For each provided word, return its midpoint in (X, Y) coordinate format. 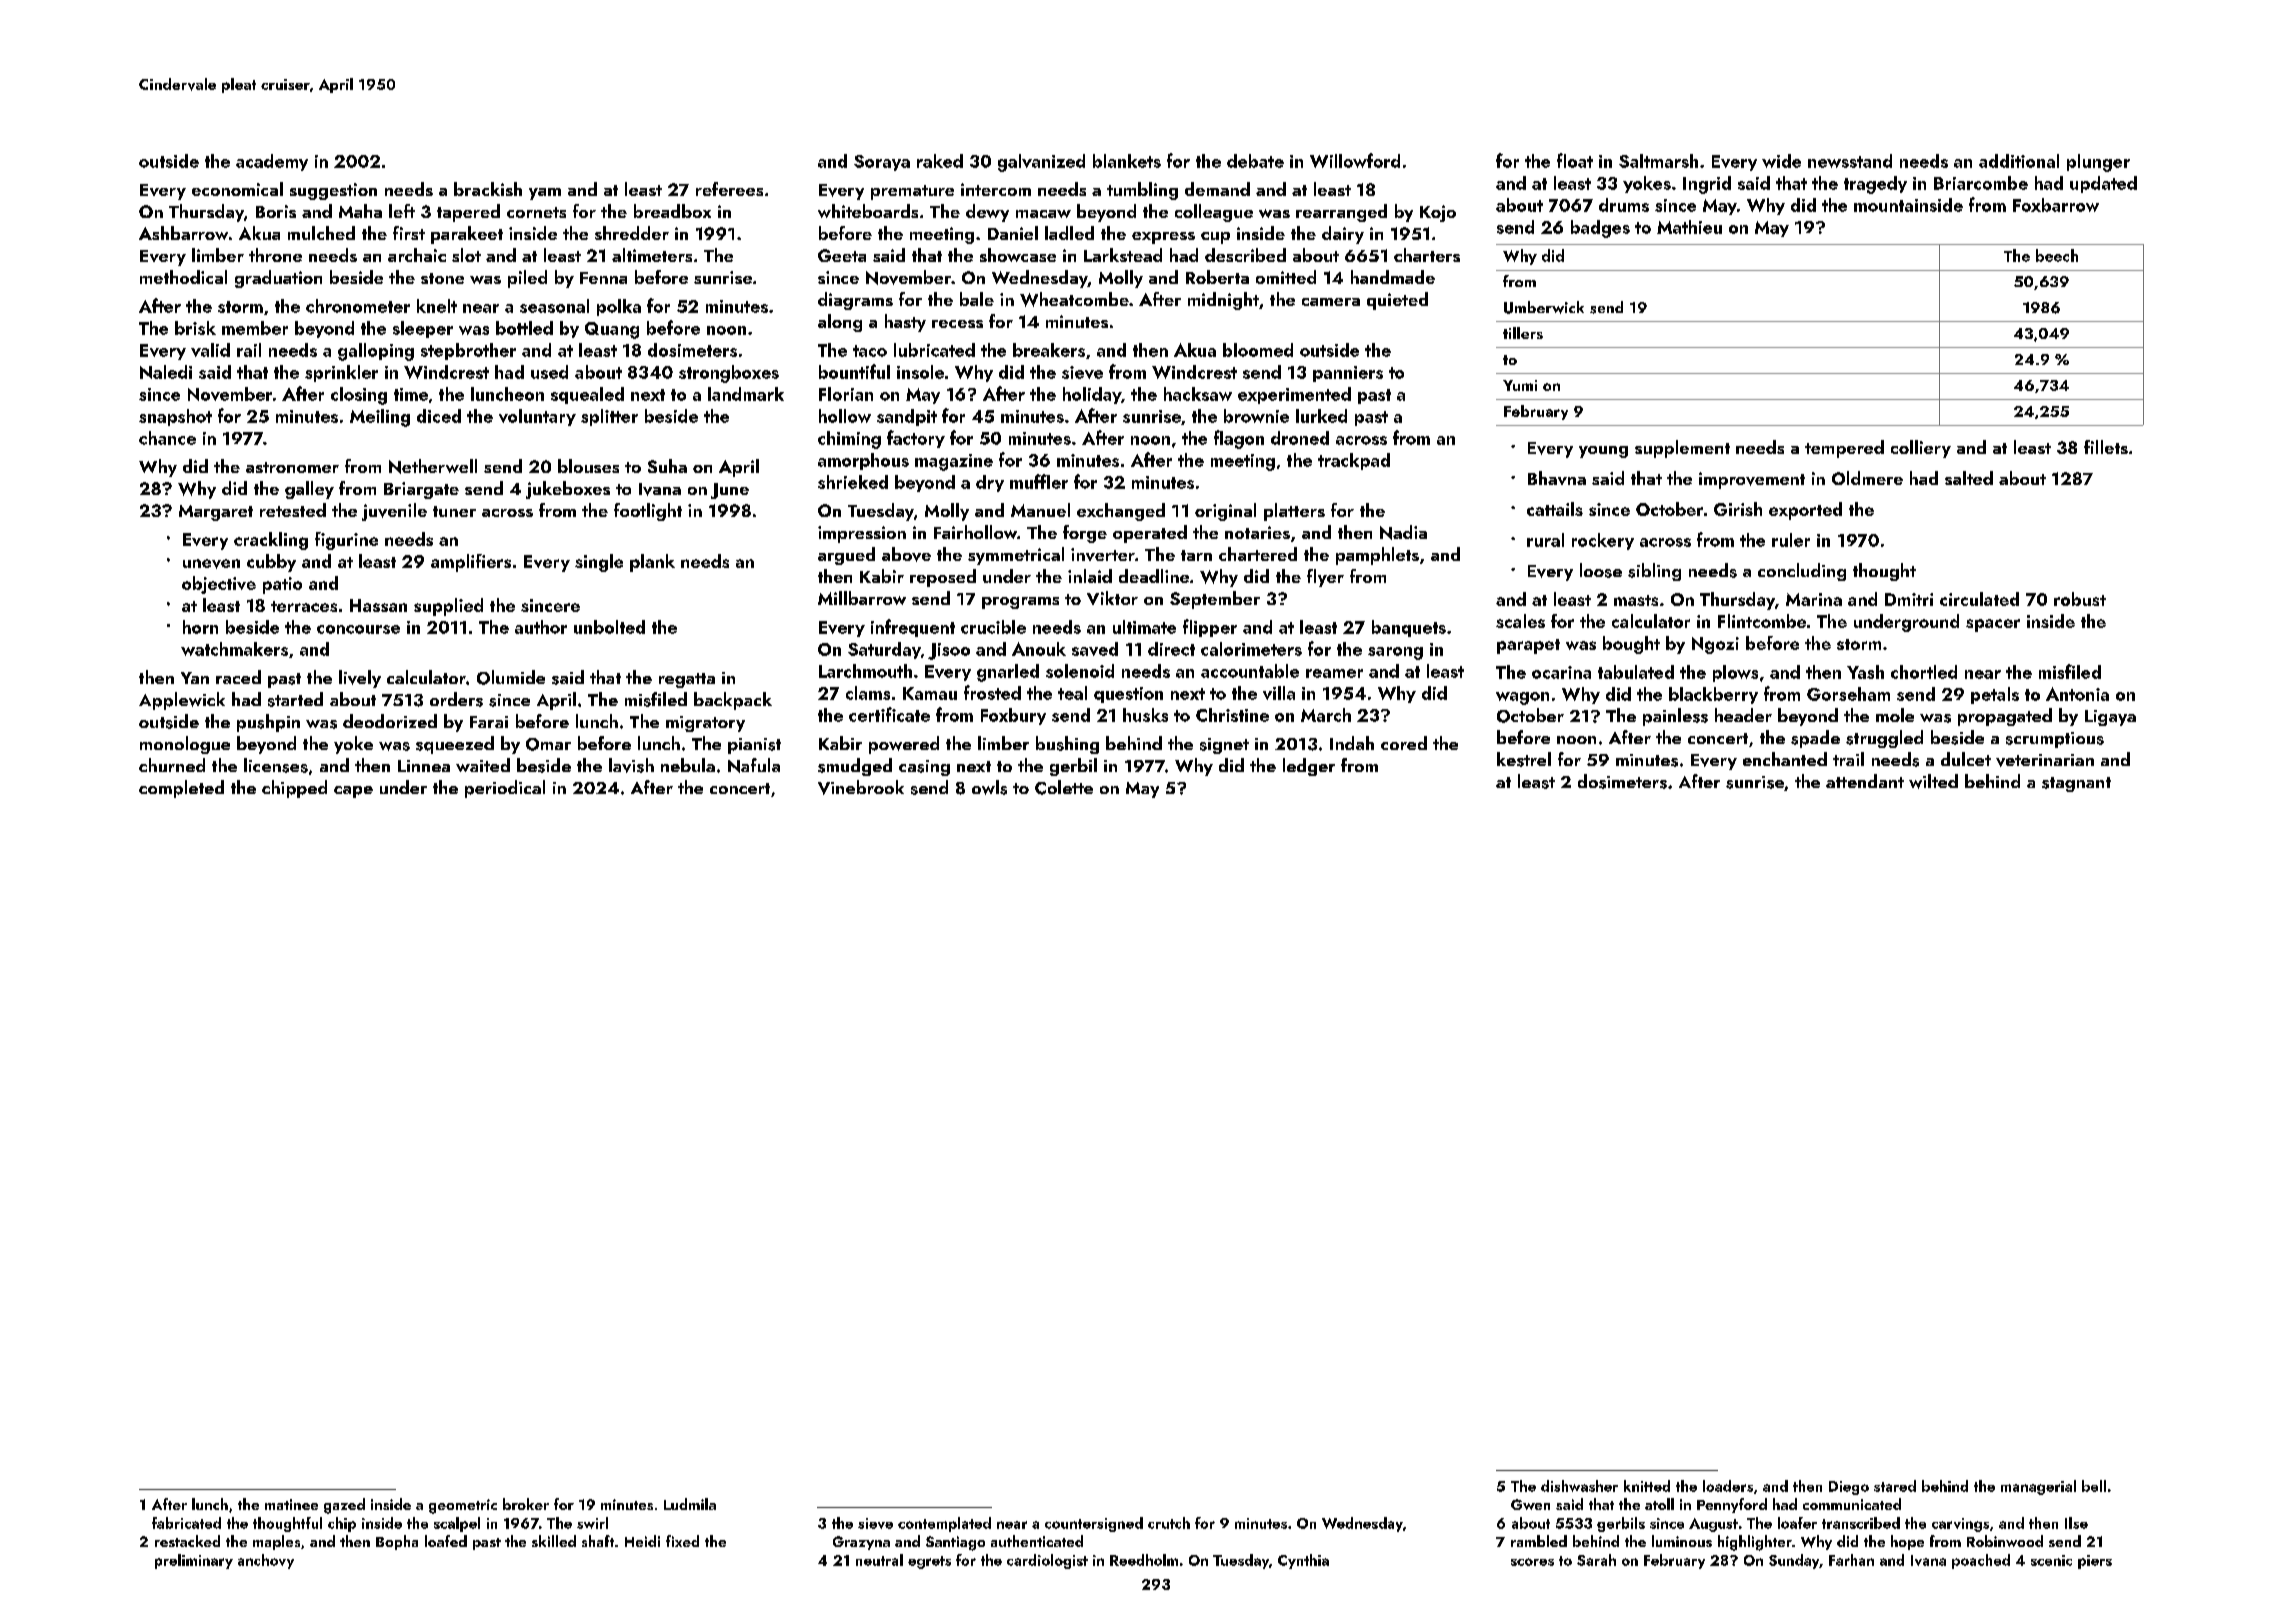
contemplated (944, 1524)
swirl (592, 1523)
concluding (1802, 572)
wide (1781, 161)
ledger (1309, 767)
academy (272, 162)
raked (940, 161)
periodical (505, 789)
